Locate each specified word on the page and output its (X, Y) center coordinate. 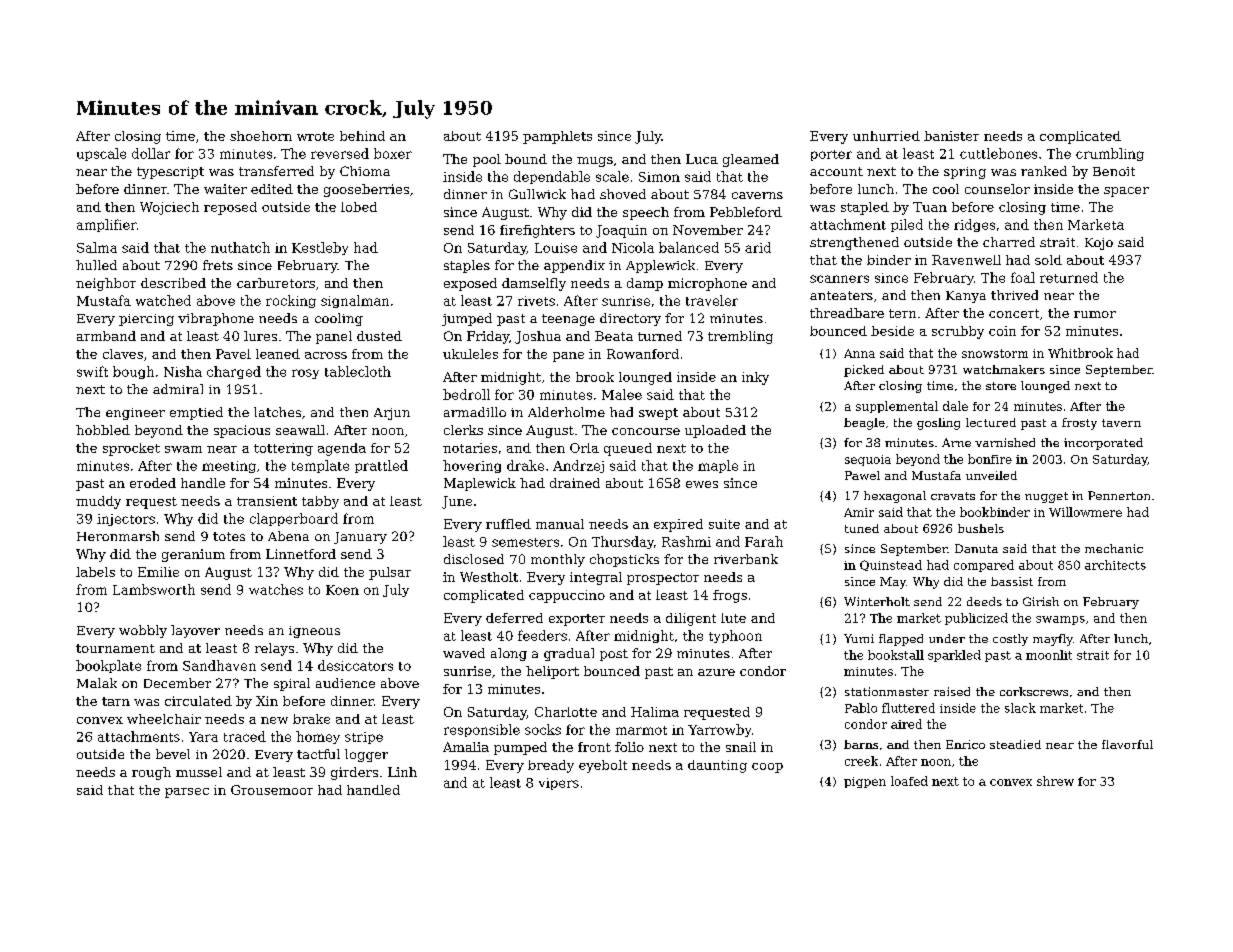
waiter (225, 189)
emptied (196, 413)
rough (151, 773)
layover (195, 631)
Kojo (1099, 244)
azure (716, 672)
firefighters (537, 231)
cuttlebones (998, 153)
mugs (595, 162)
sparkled (954, 656)
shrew (1055, 781)
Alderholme (566, 412)
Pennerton (1119, 495)
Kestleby (320, 248)
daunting (717, 766)
